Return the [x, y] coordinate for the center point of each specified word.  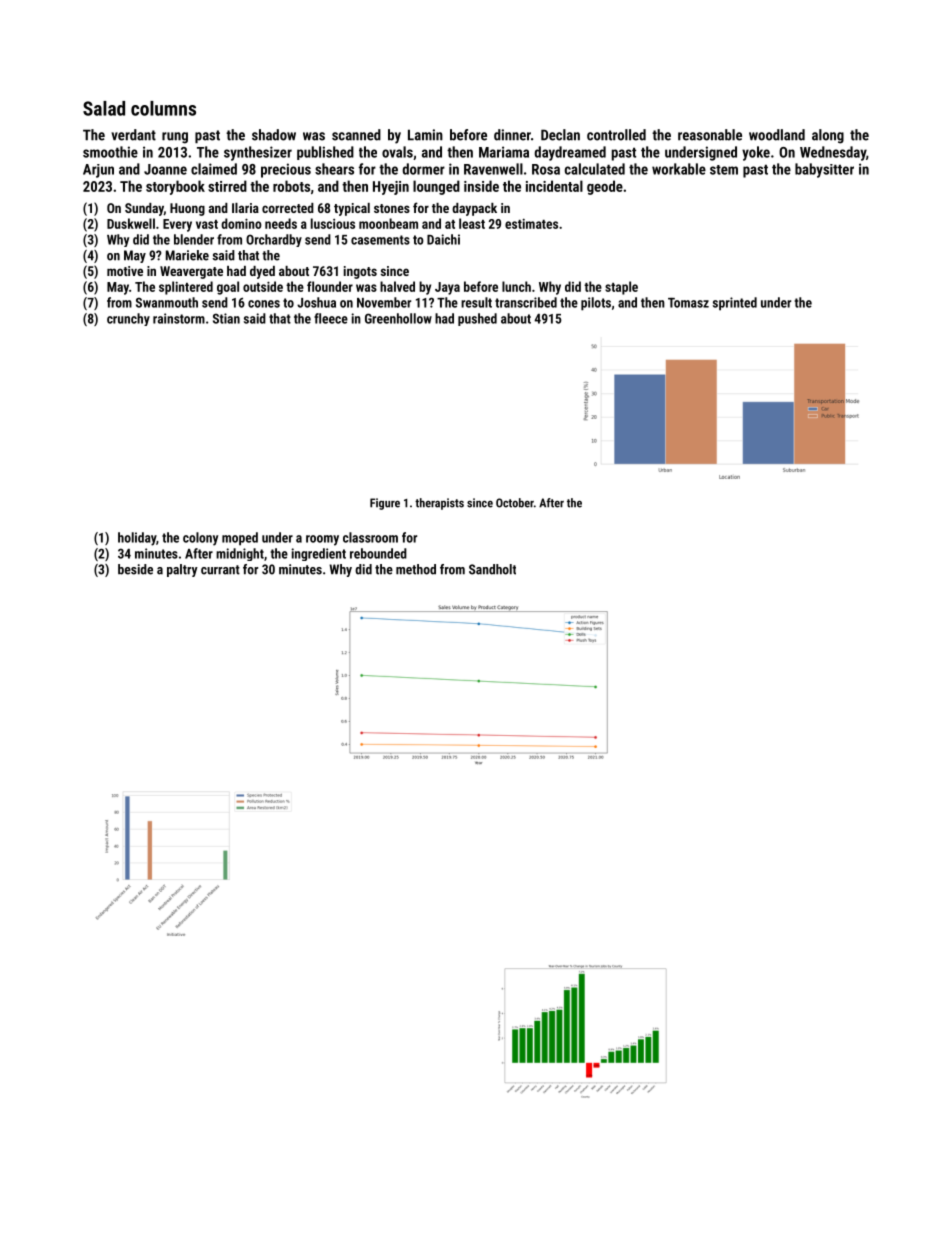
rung [175, 138]
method [416, 569]
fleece [331, 318]
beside [135, 569]
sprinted [735, 304]
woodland [777, 135]
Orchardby [274, 240]
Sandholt [492, 569]
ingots [360, 272]
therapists [439, 504]
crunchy [128, 319]
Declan [560, 135]
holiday [137, 539]
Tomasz [688, 302]
